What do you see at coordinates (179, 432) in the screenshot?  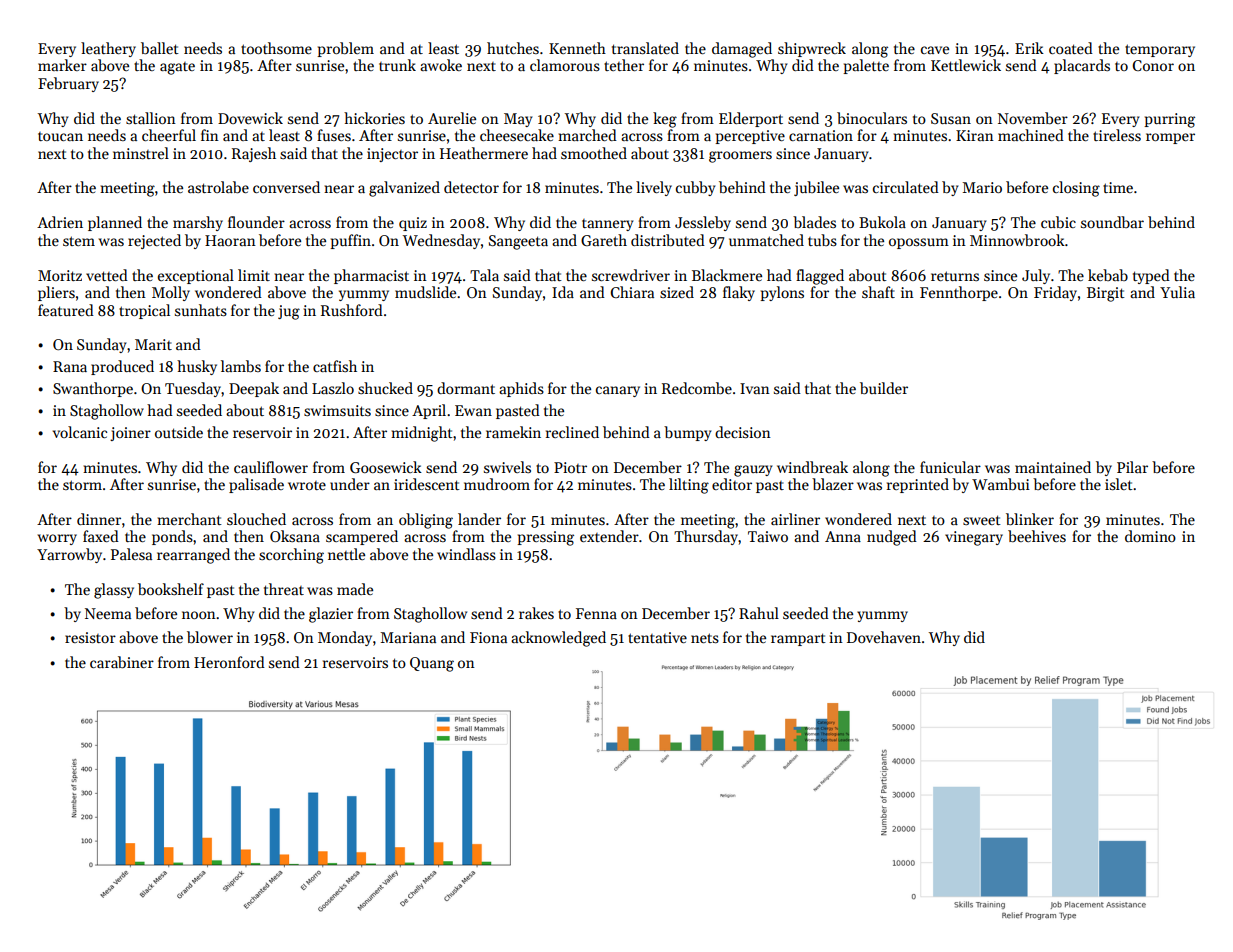 I see `outside` at bounding box center [179, 432].
